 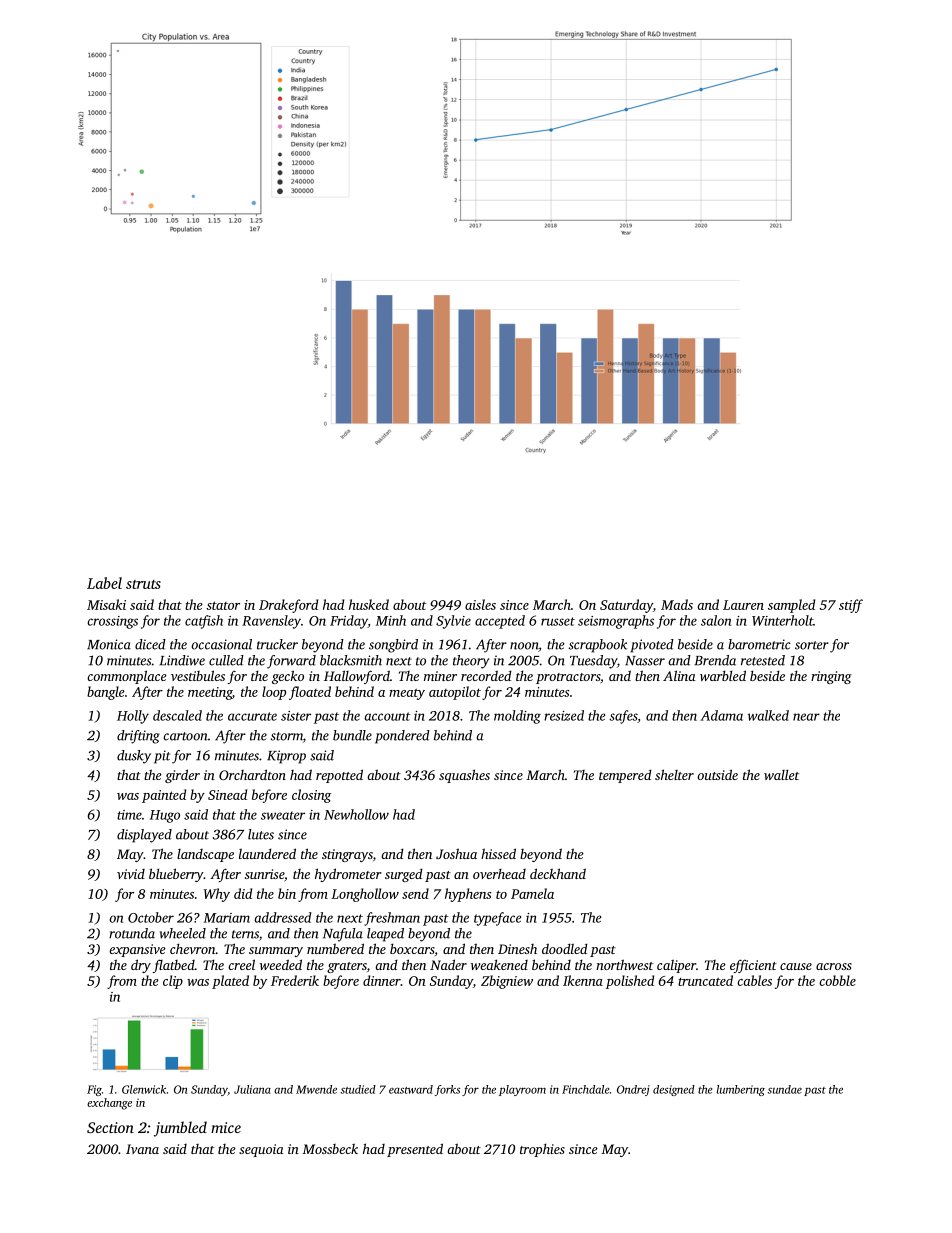 I want to click on cause, so click(x=796, y=966).
